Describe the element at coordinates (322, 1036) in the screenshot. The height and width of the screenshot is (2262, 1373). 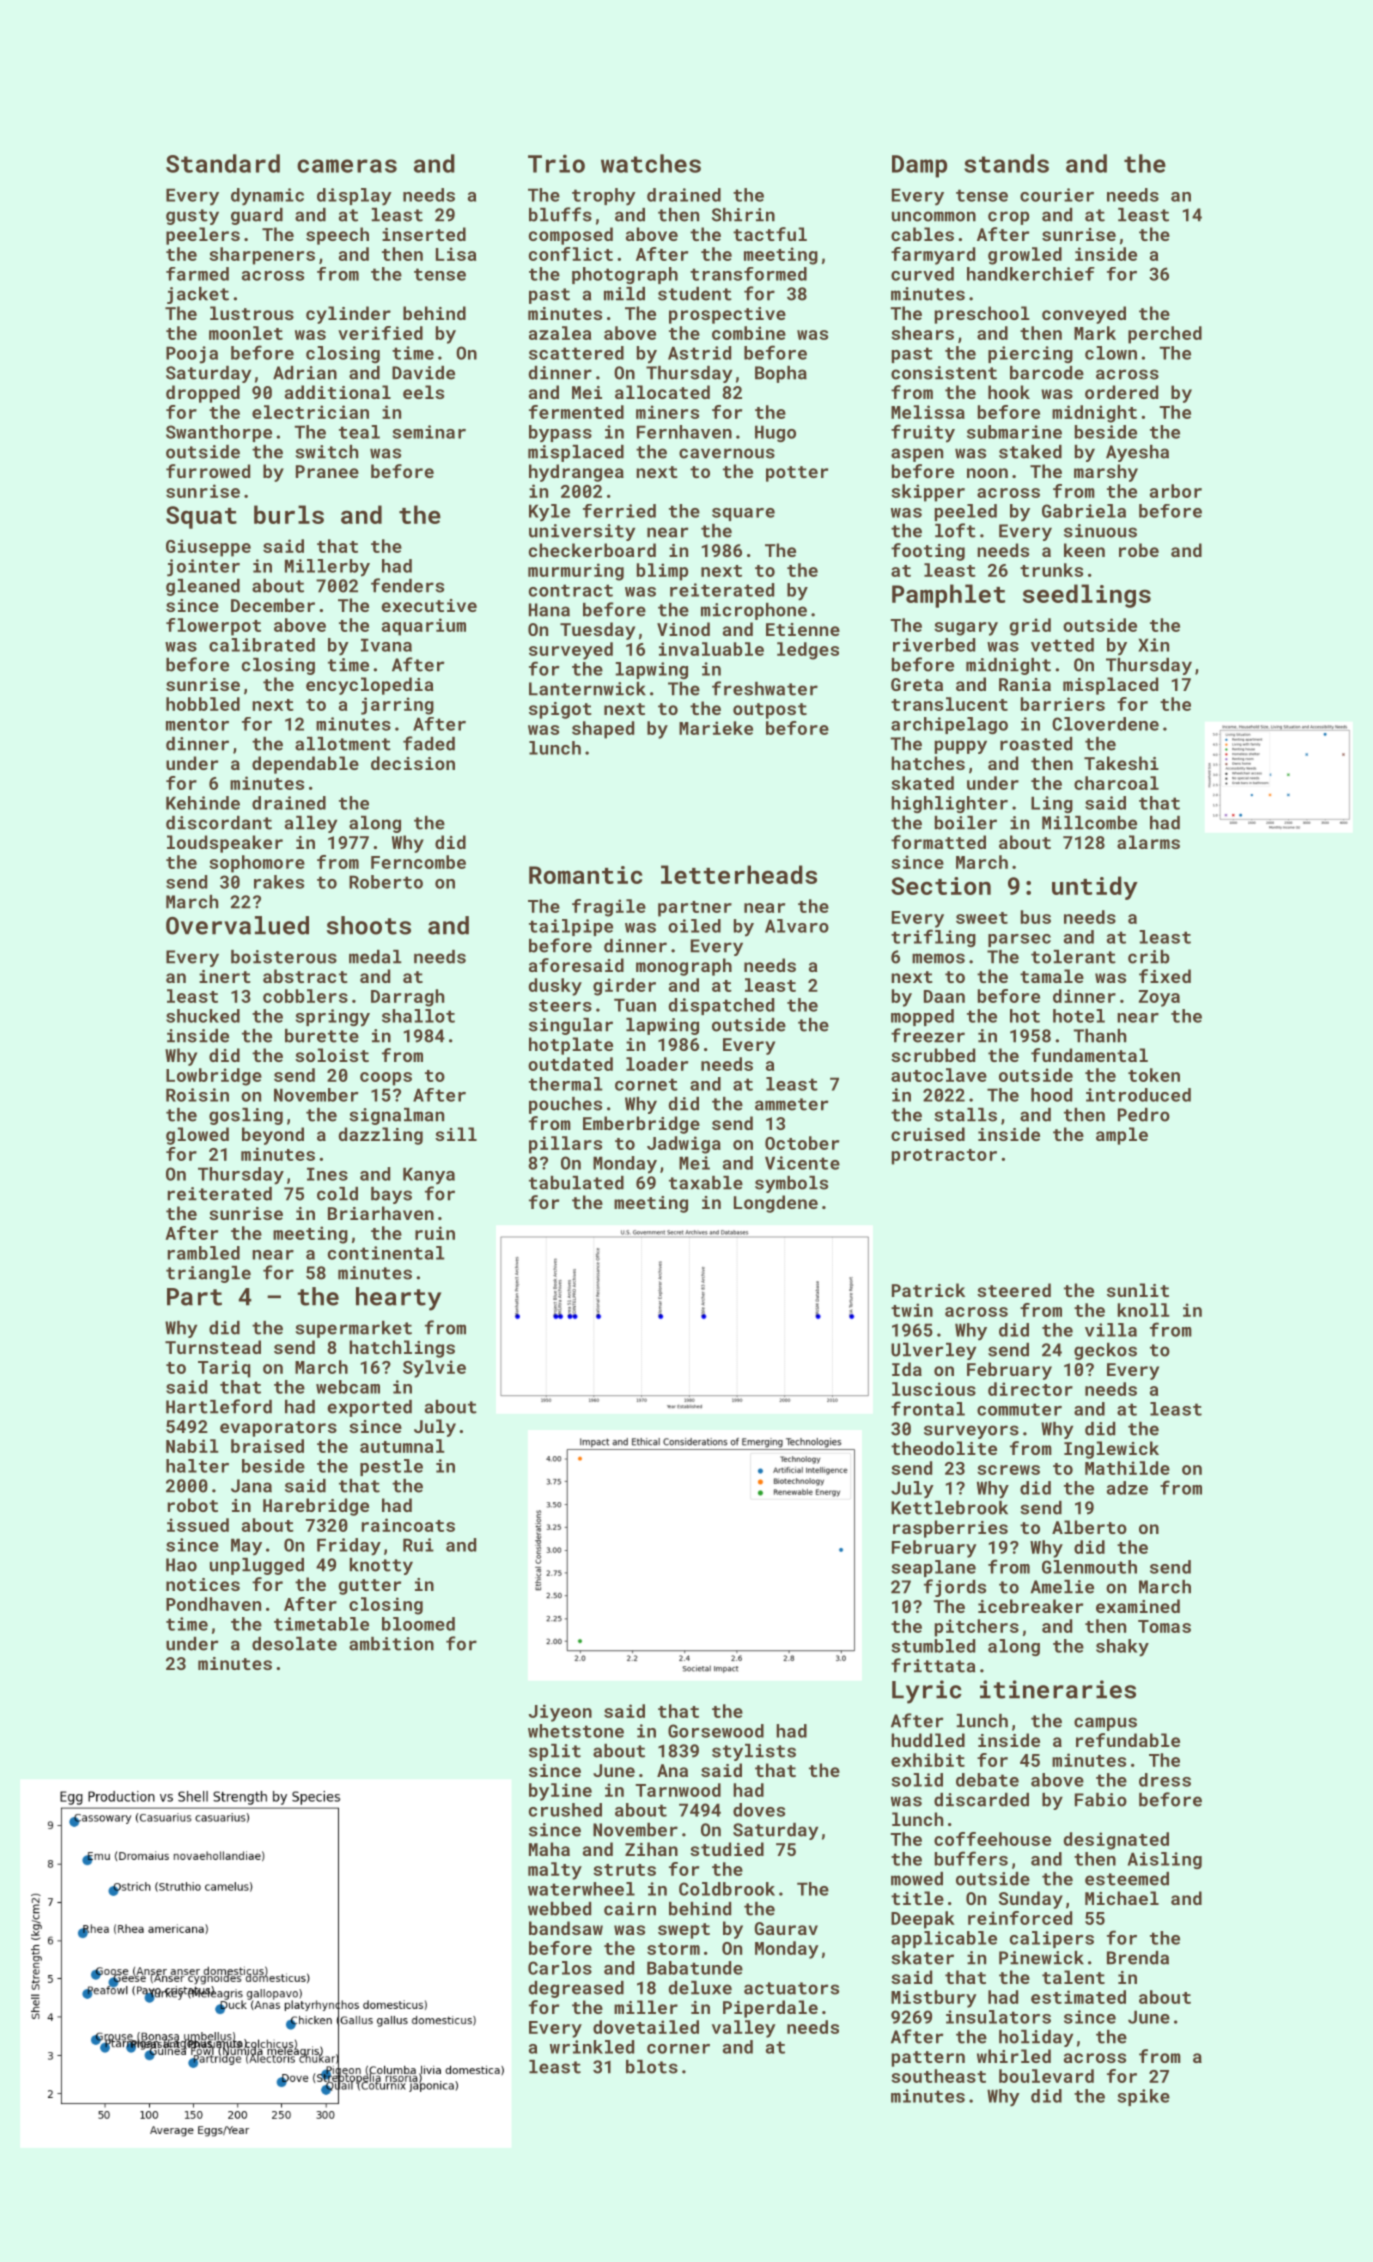
I see `burette` at that location.
